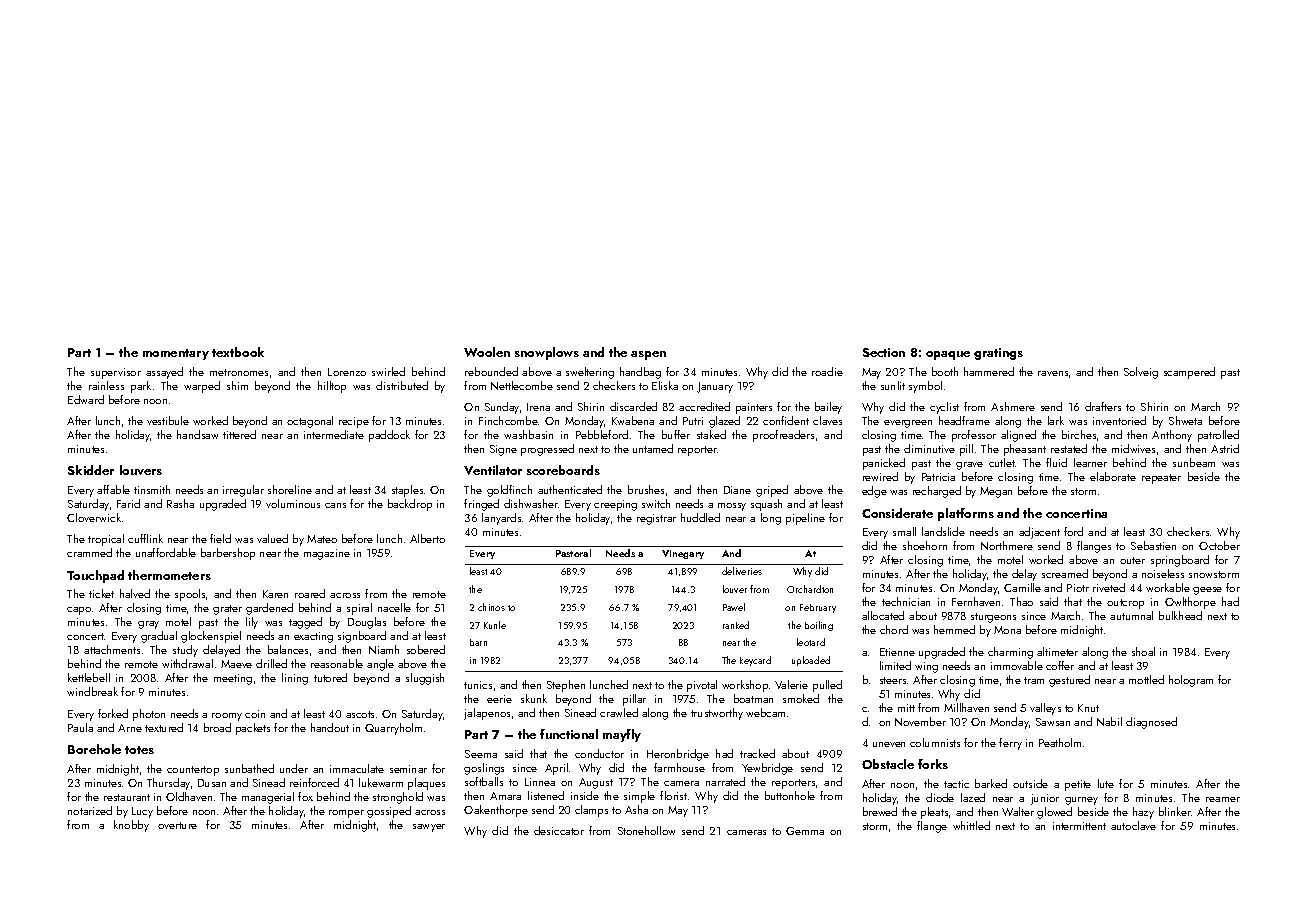 The image size is (1308, 924). I want to click on Sebastien, so click(1153, 545).
